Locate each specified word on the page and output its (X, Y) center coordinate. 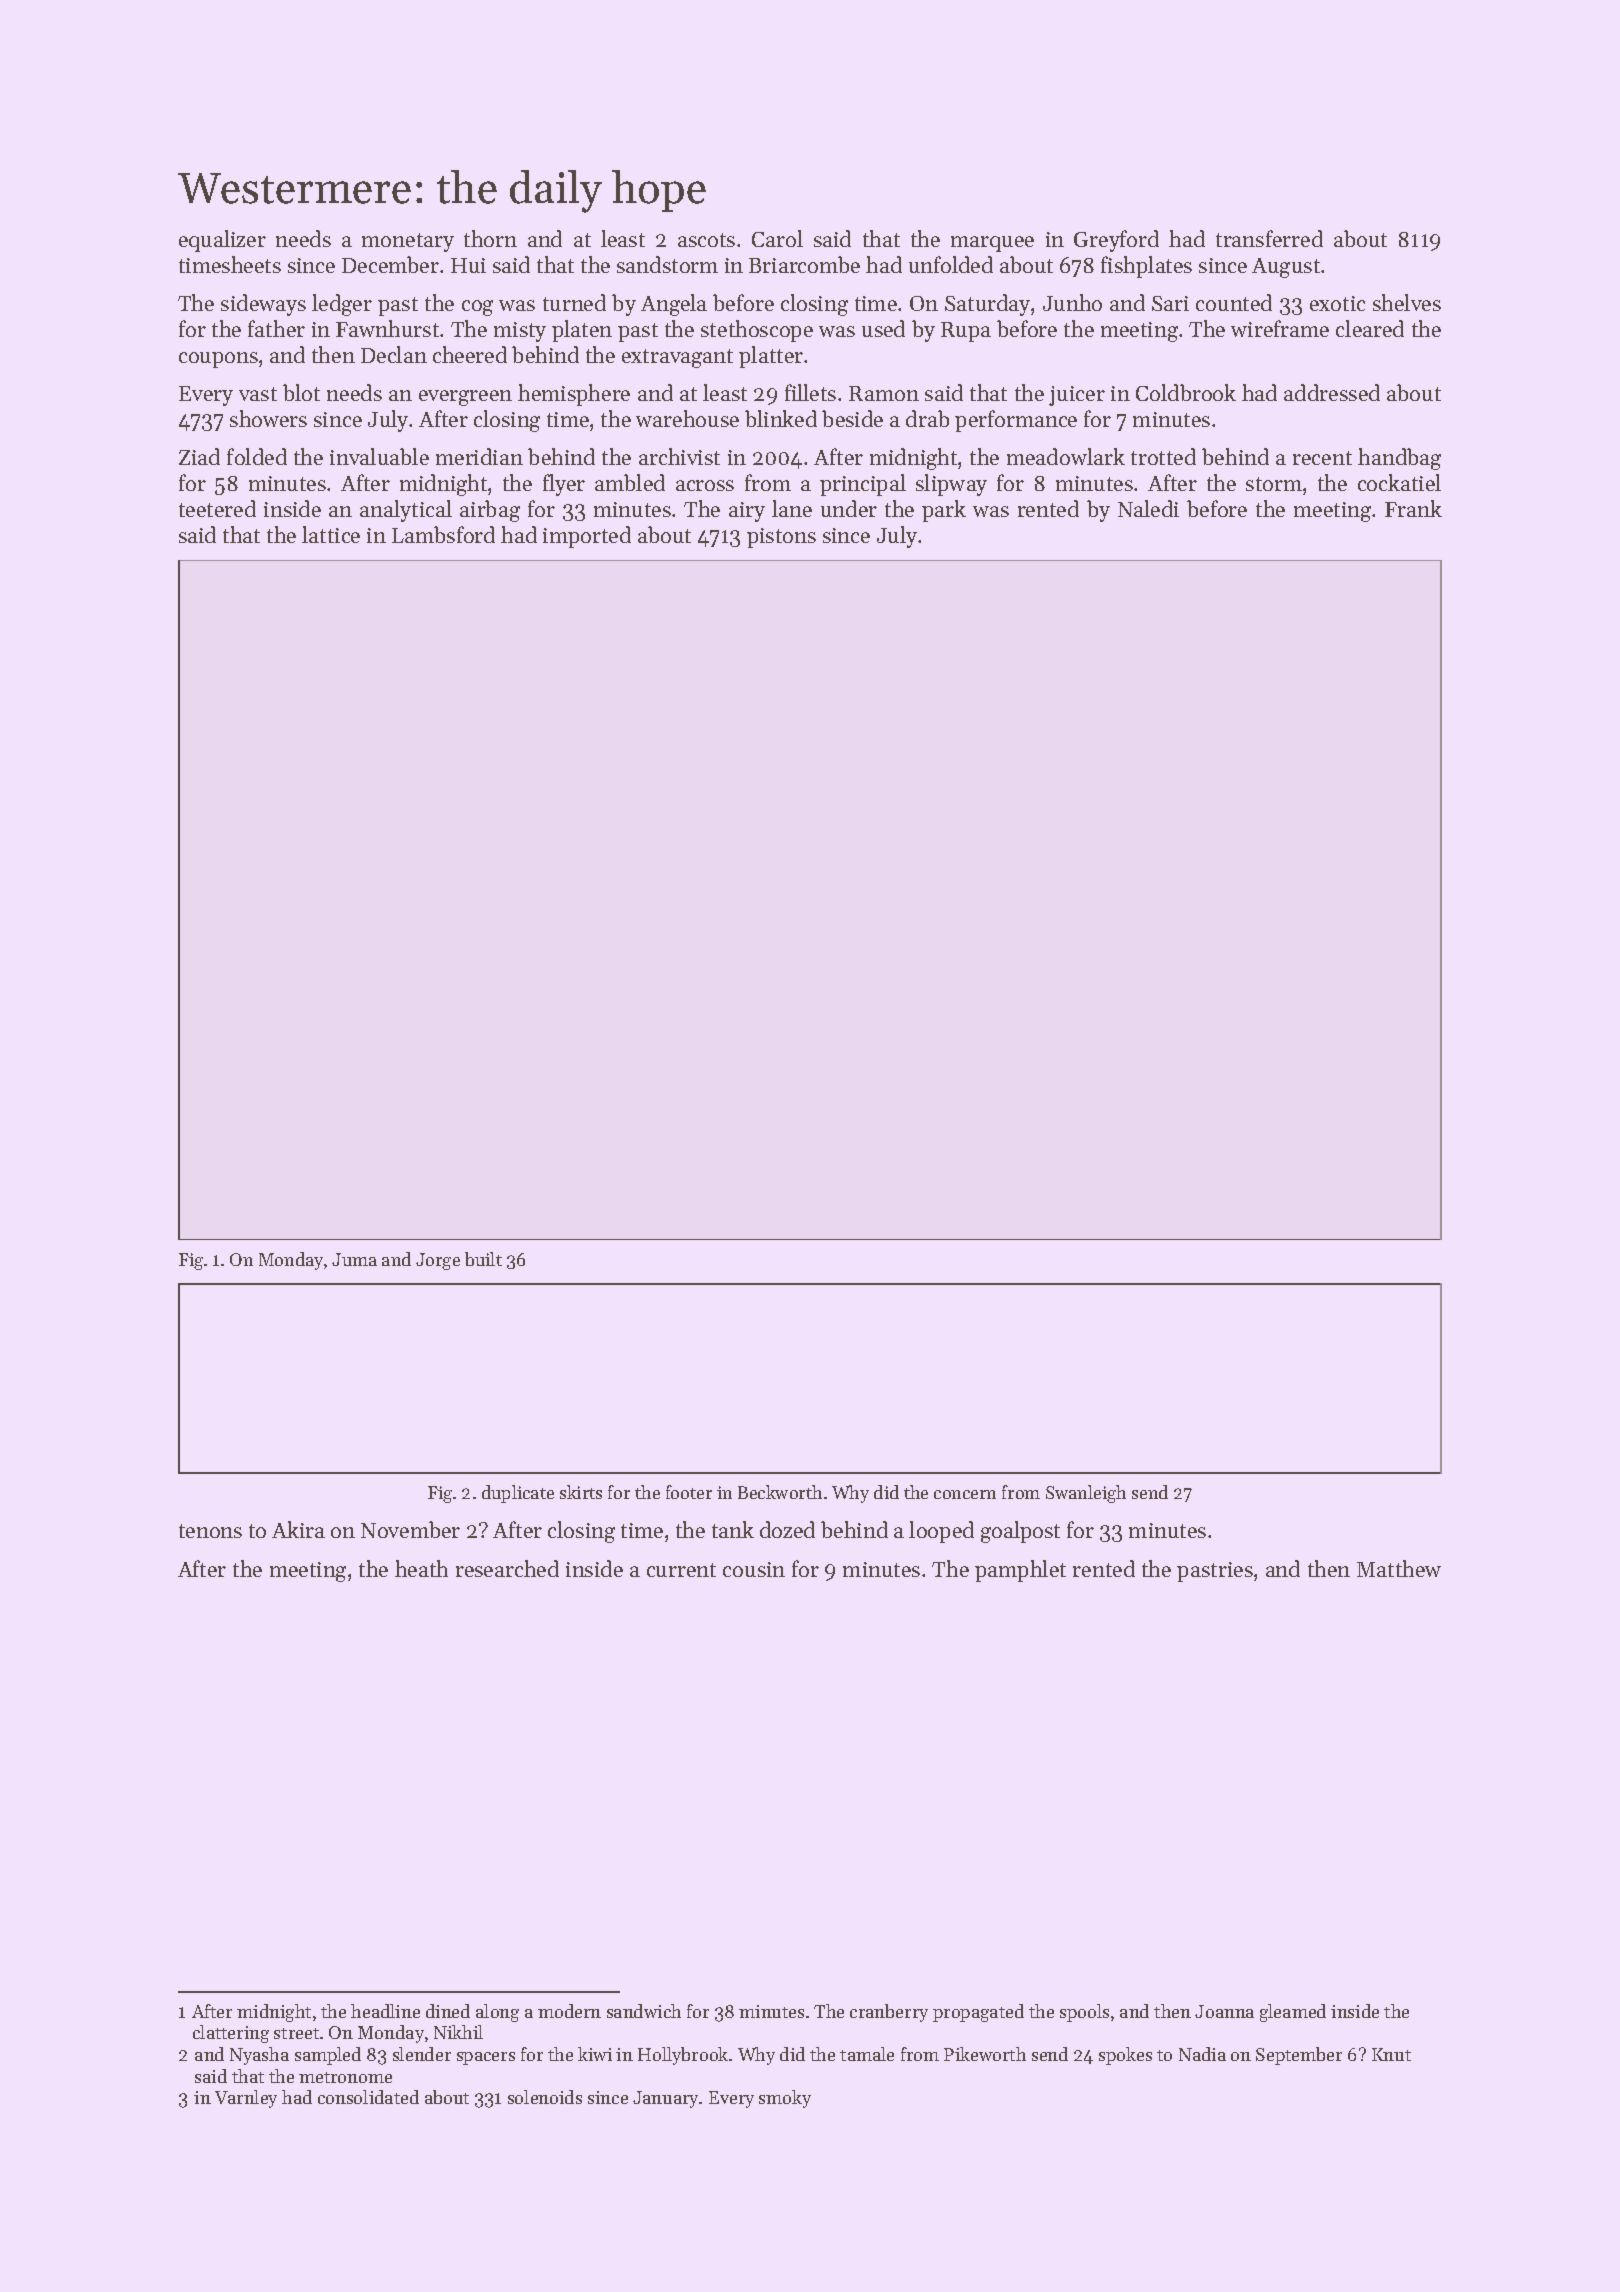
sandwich (644, 2011)
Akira (298, 1529)
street (296, 2033)
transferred (1269, 238)
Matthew (1399, 1568)
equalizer (222, 241)
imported (587, 537)
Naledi (1148, 508)
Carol (777, 238)
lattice (331, 534)
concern (965, 1494)
